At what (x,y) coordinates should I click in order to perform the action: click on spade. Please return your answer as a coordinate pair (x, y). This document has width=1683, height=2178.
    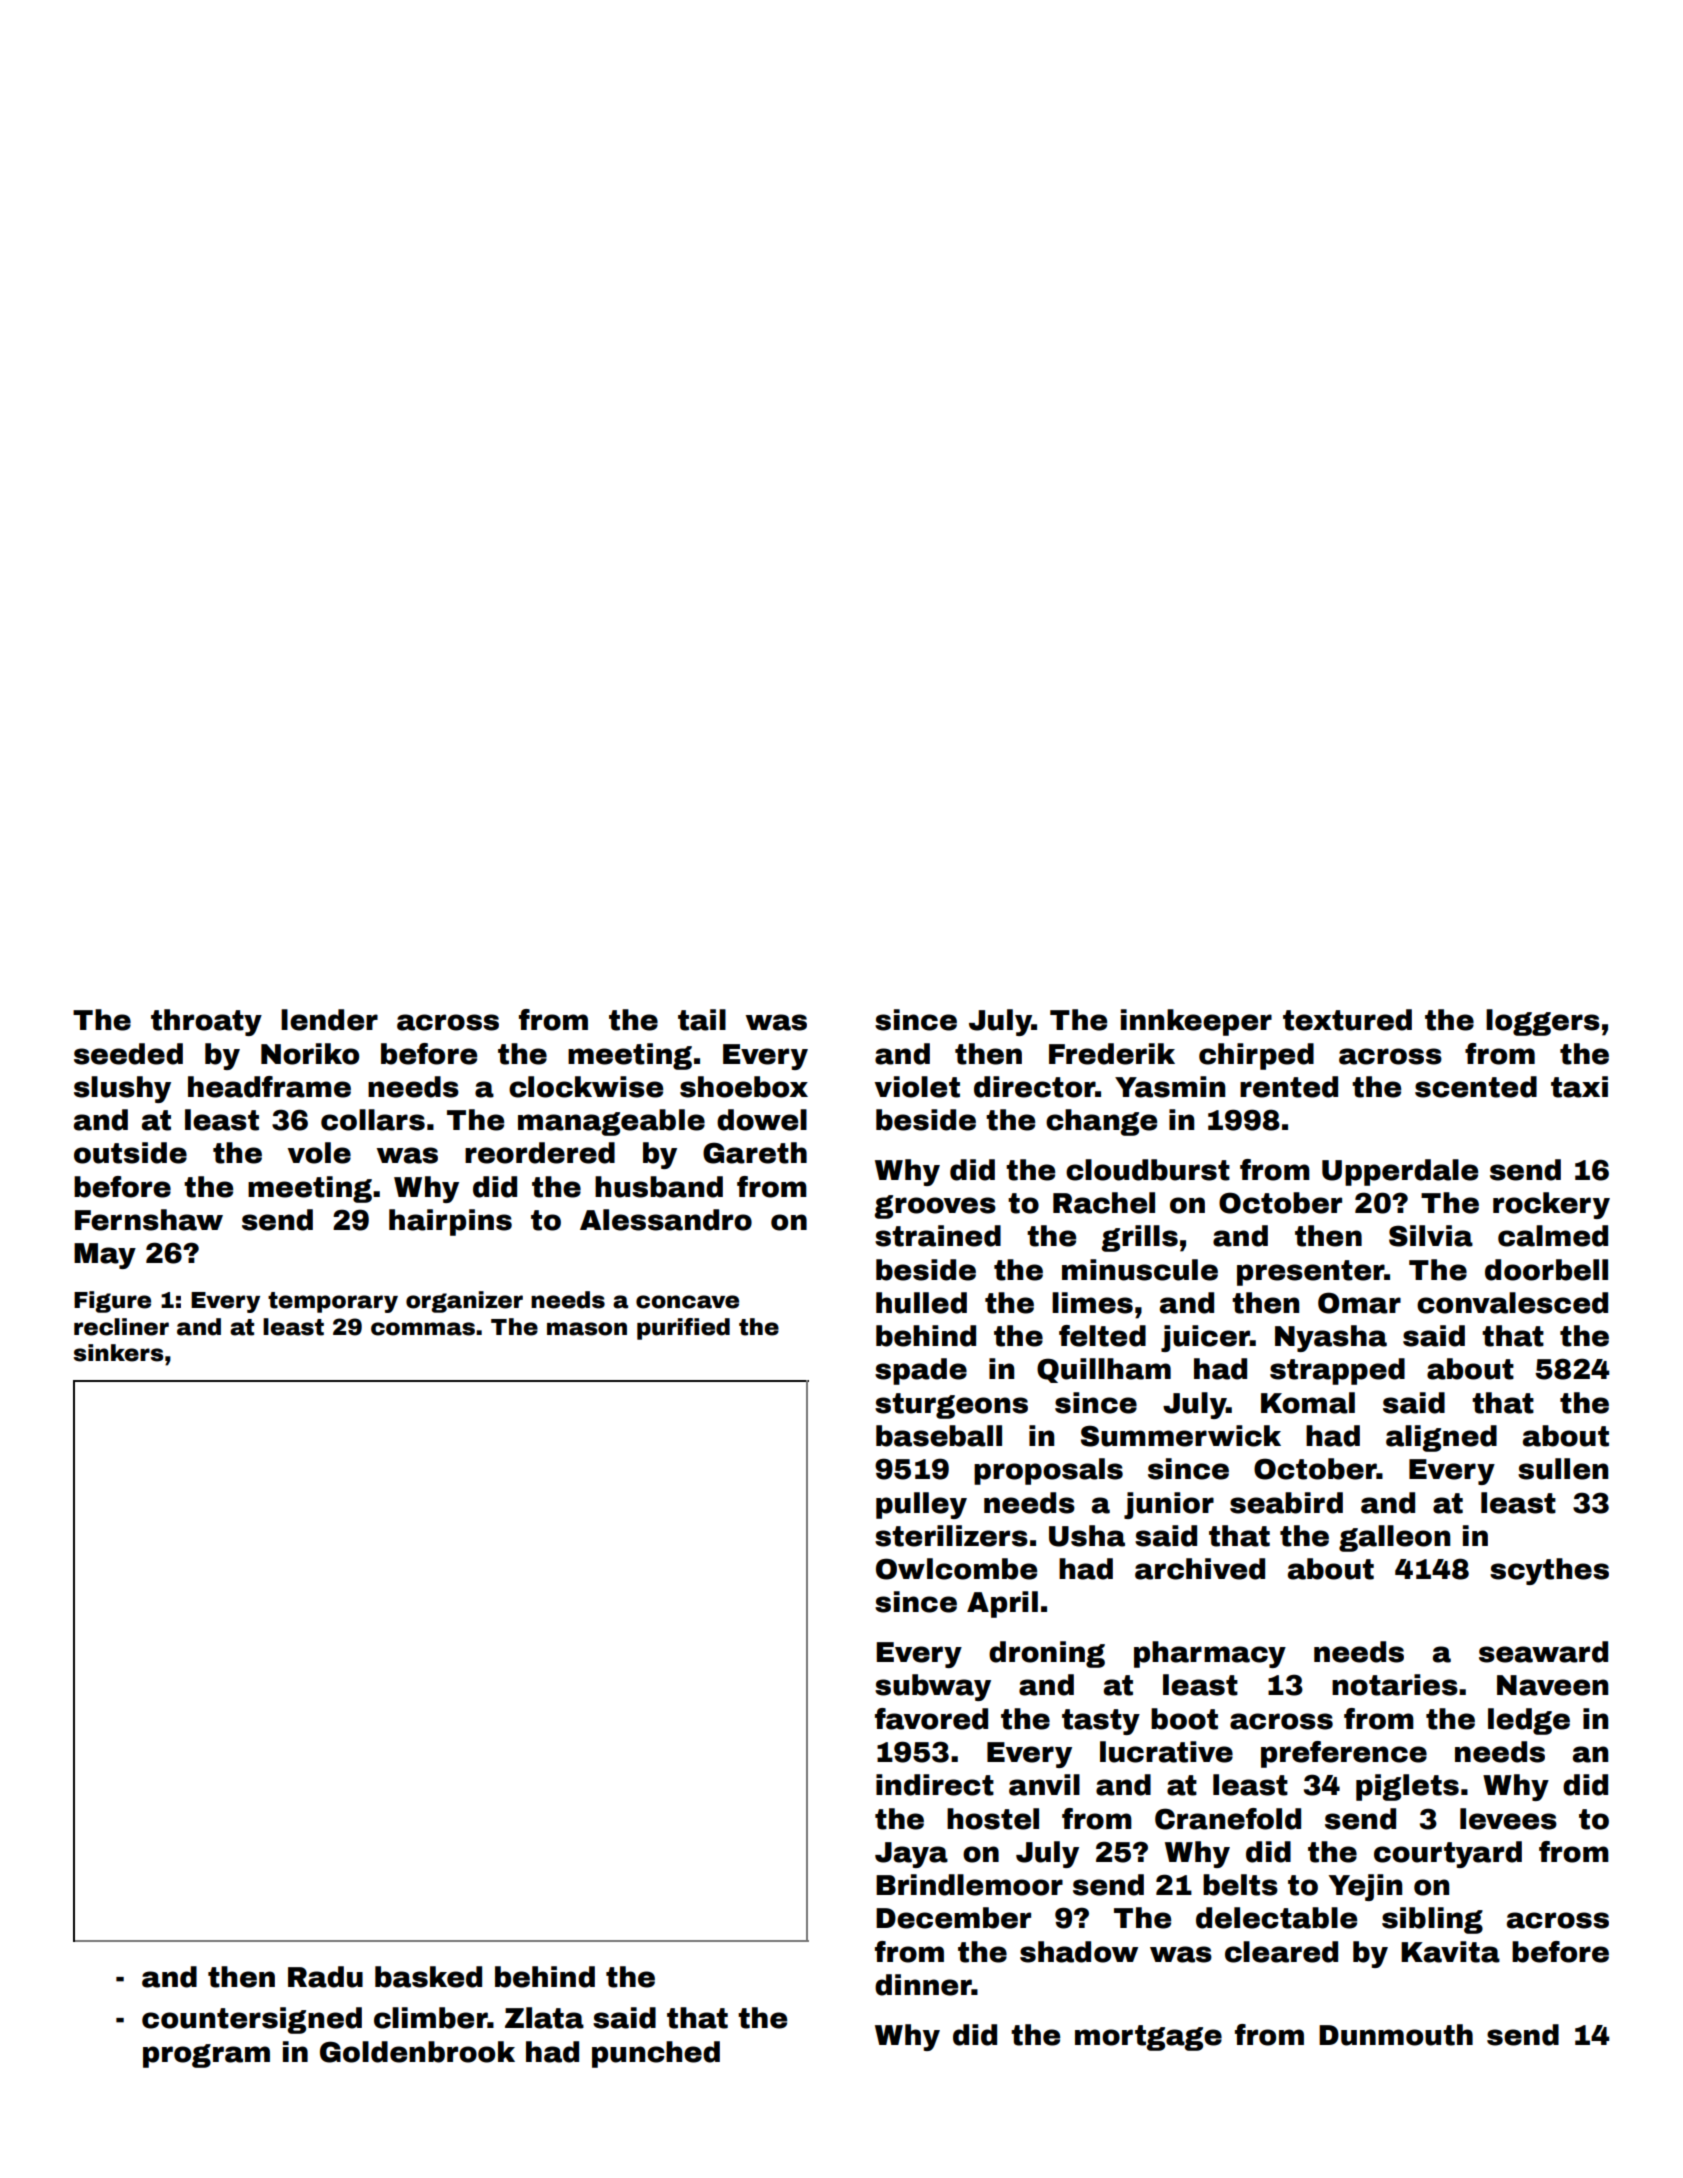
    Looking at the image, I should click on (921, 1371).
